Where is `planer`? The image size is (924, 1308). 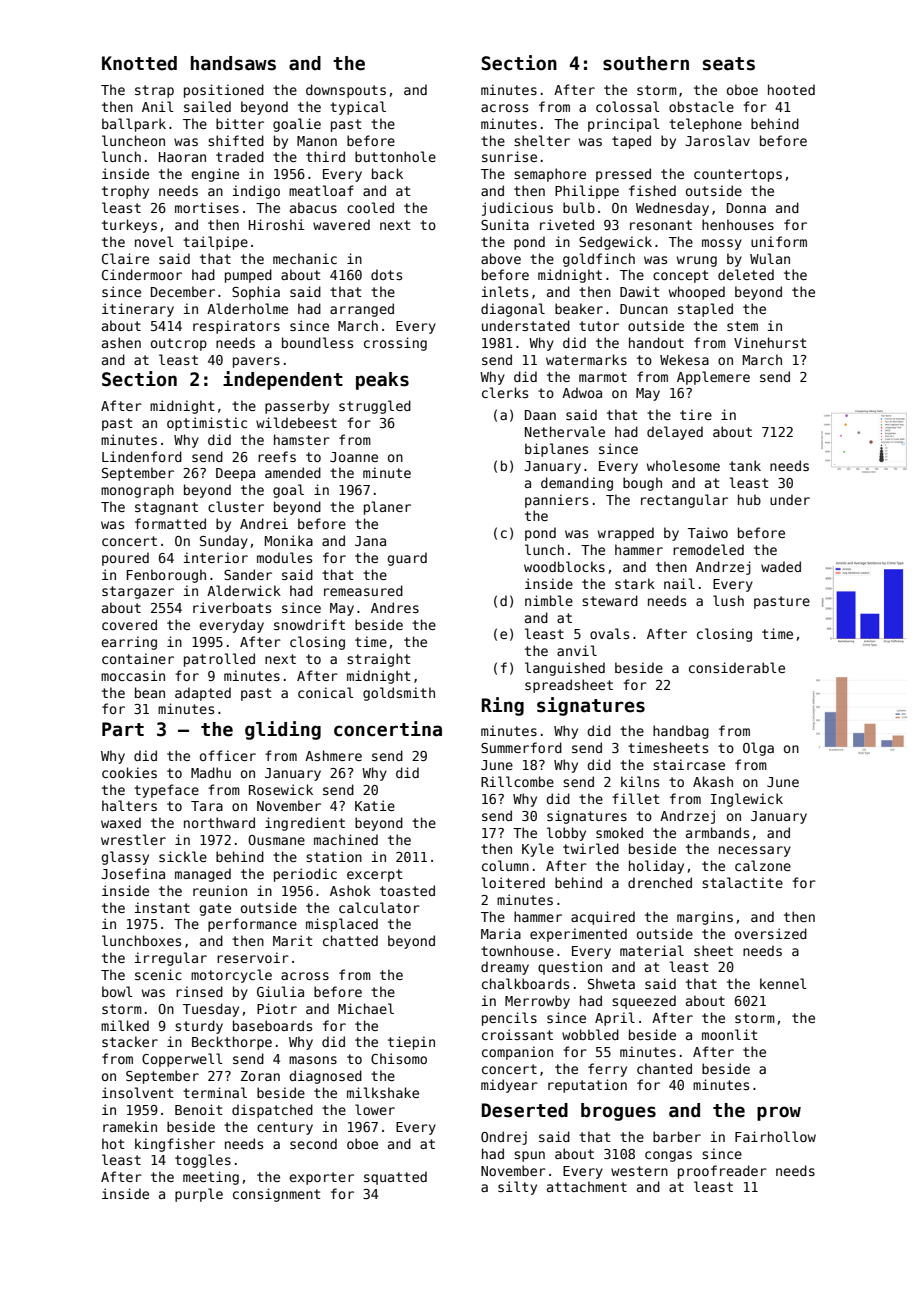 planer is located at coordinates (387, 508).
